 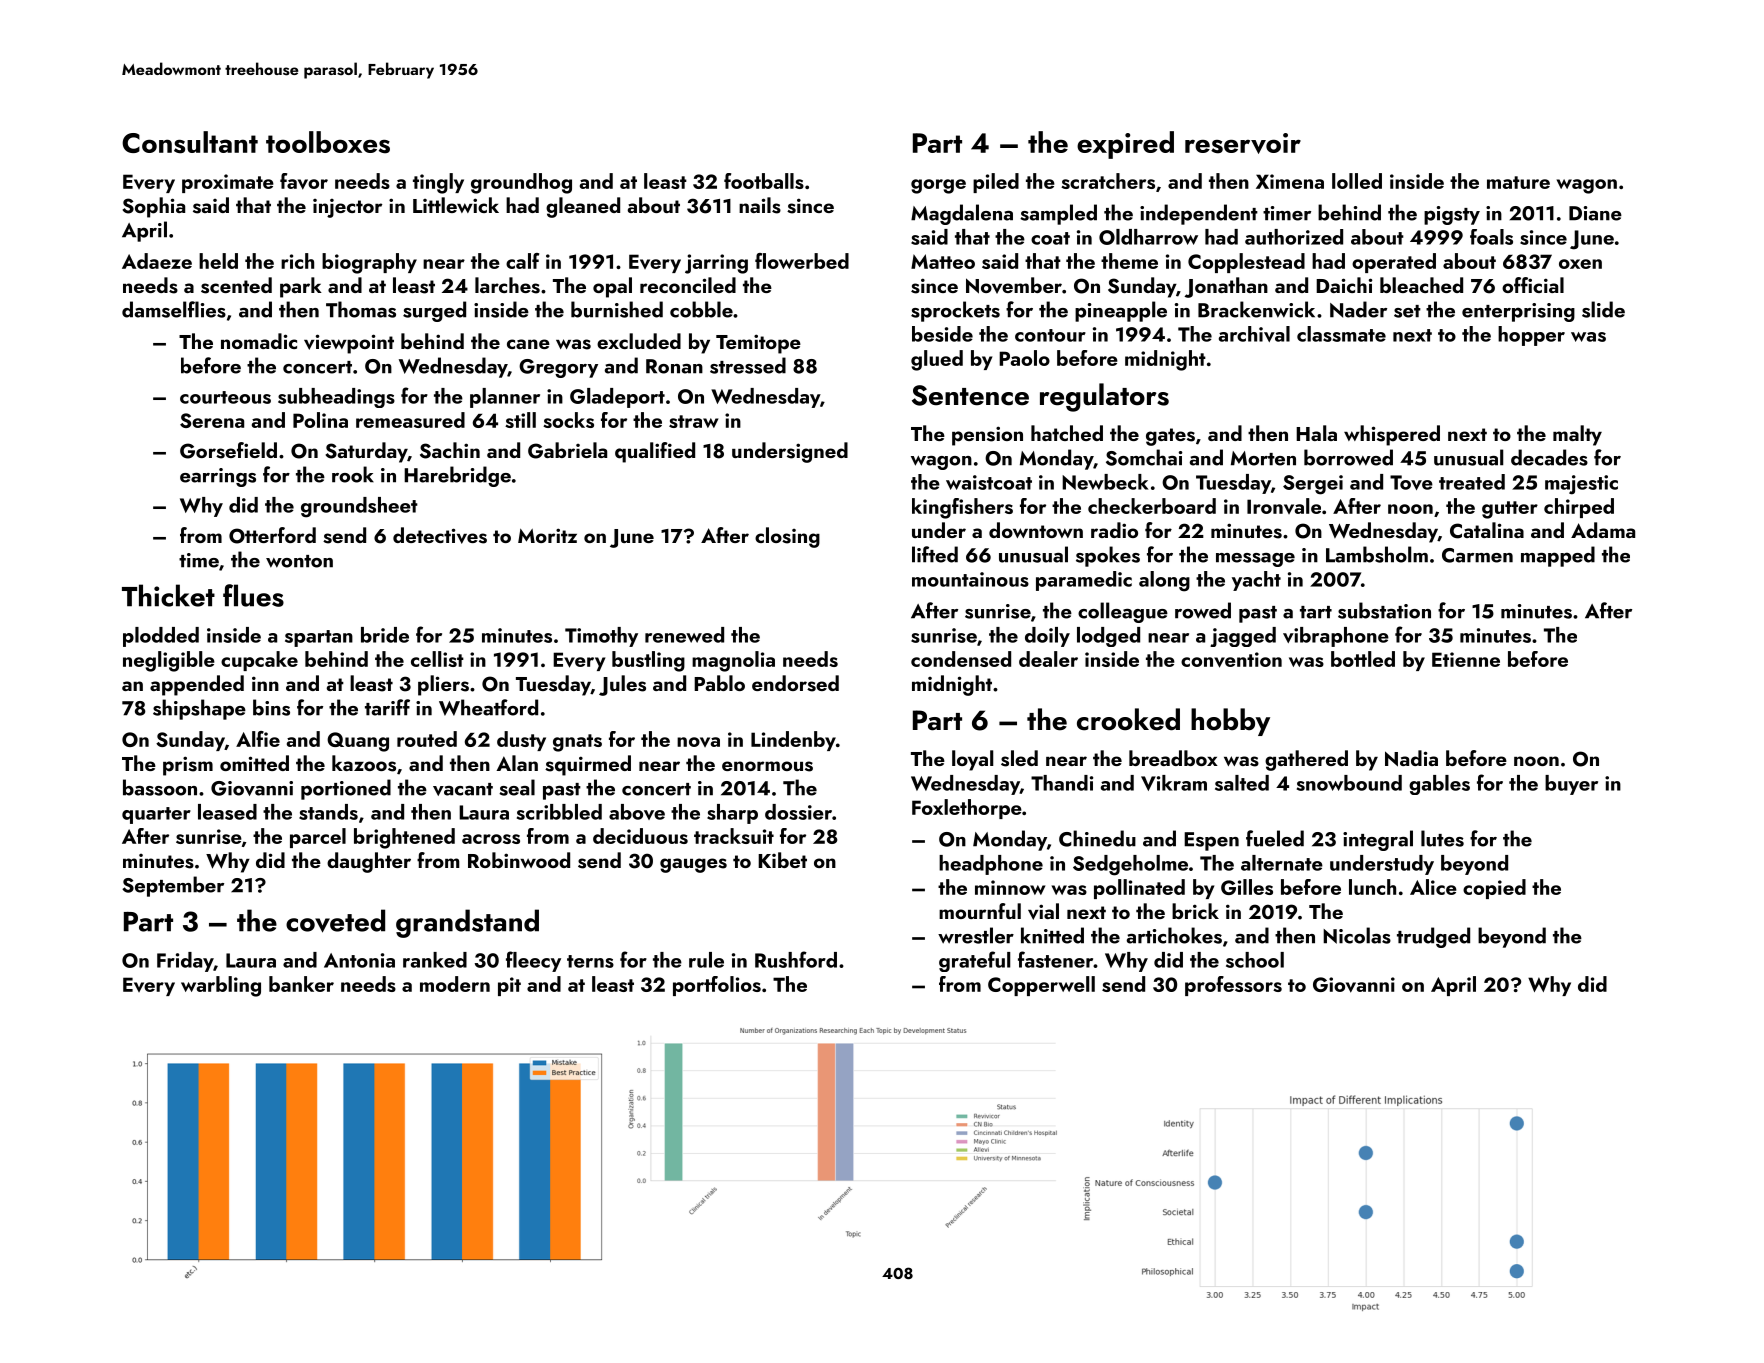 I want to click on straw, so click(x=693, y=421).
